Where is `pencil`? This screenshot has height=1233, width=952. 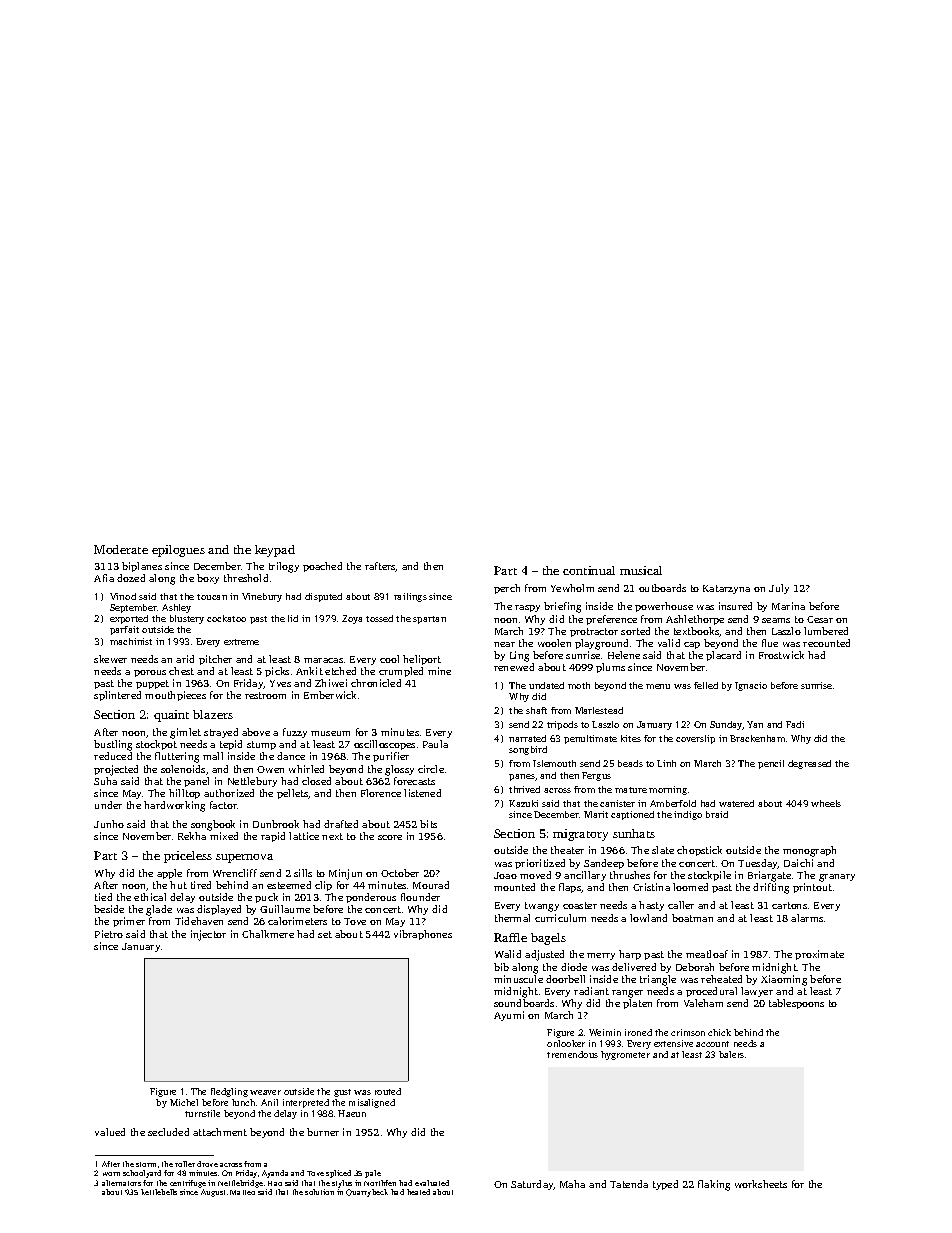
pencil is located at coordinates (771, 764).
